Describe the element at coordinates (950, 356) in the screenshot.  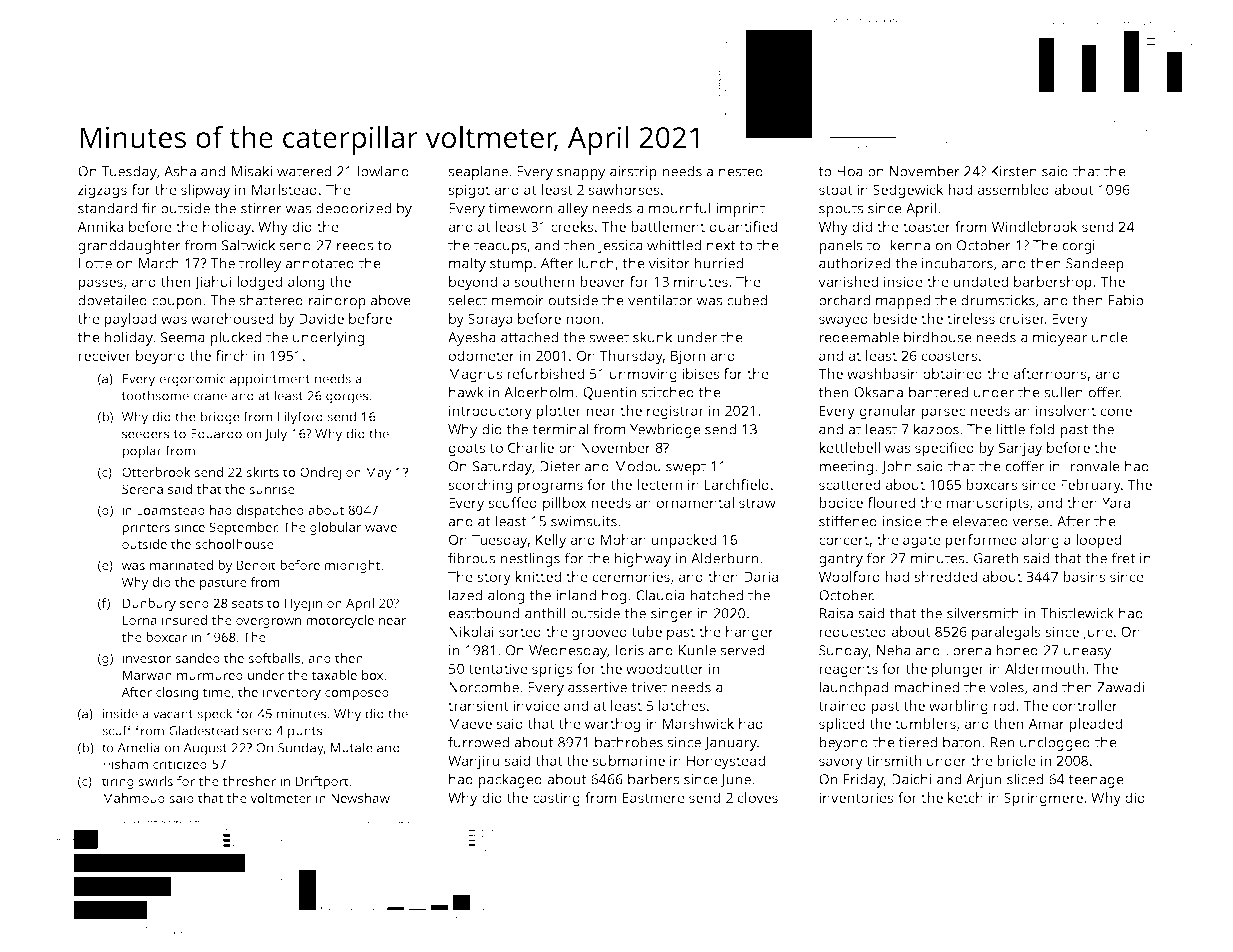
I see `coasters` at that location.
